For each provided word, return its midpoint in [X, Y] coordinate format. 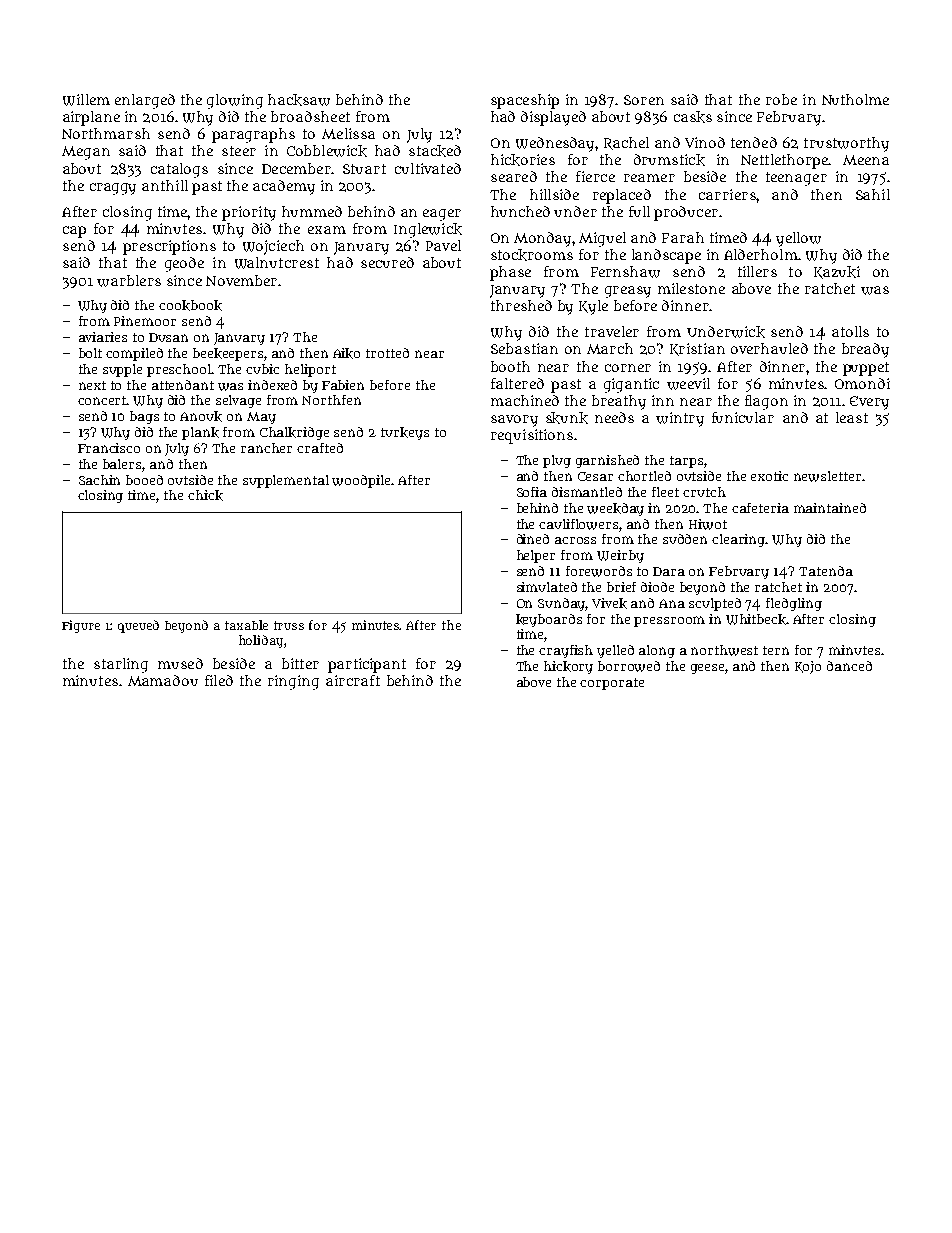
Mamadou [163, 680]
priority [249, 213]
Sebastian [524, 348]
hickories [523, 160]
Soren [644, 100]
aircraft [353, 680]
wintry [680, 419]
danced [849, 666]
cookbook [190, 305]
